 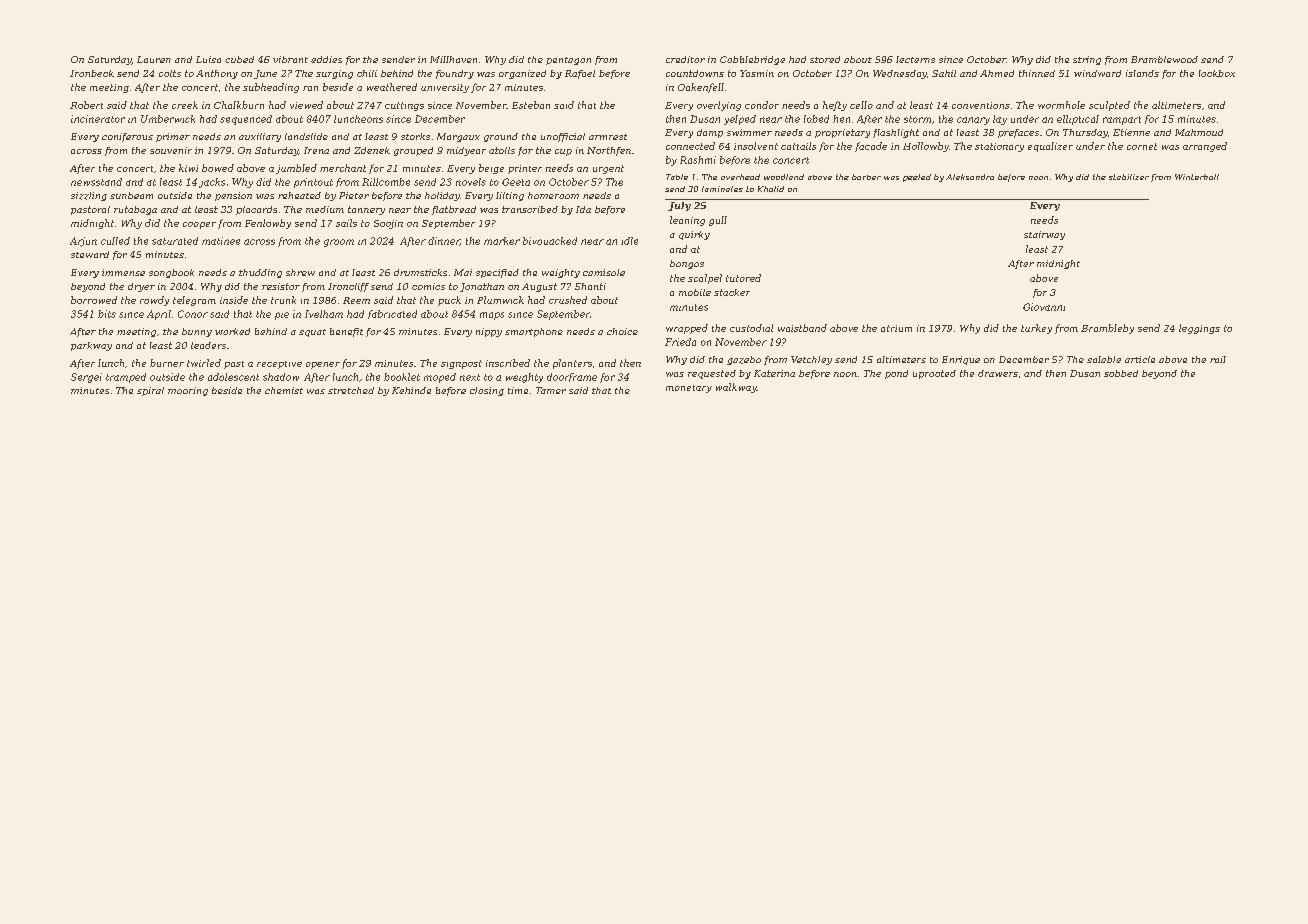 I want to click on inside, so click(x=234, y=300).
